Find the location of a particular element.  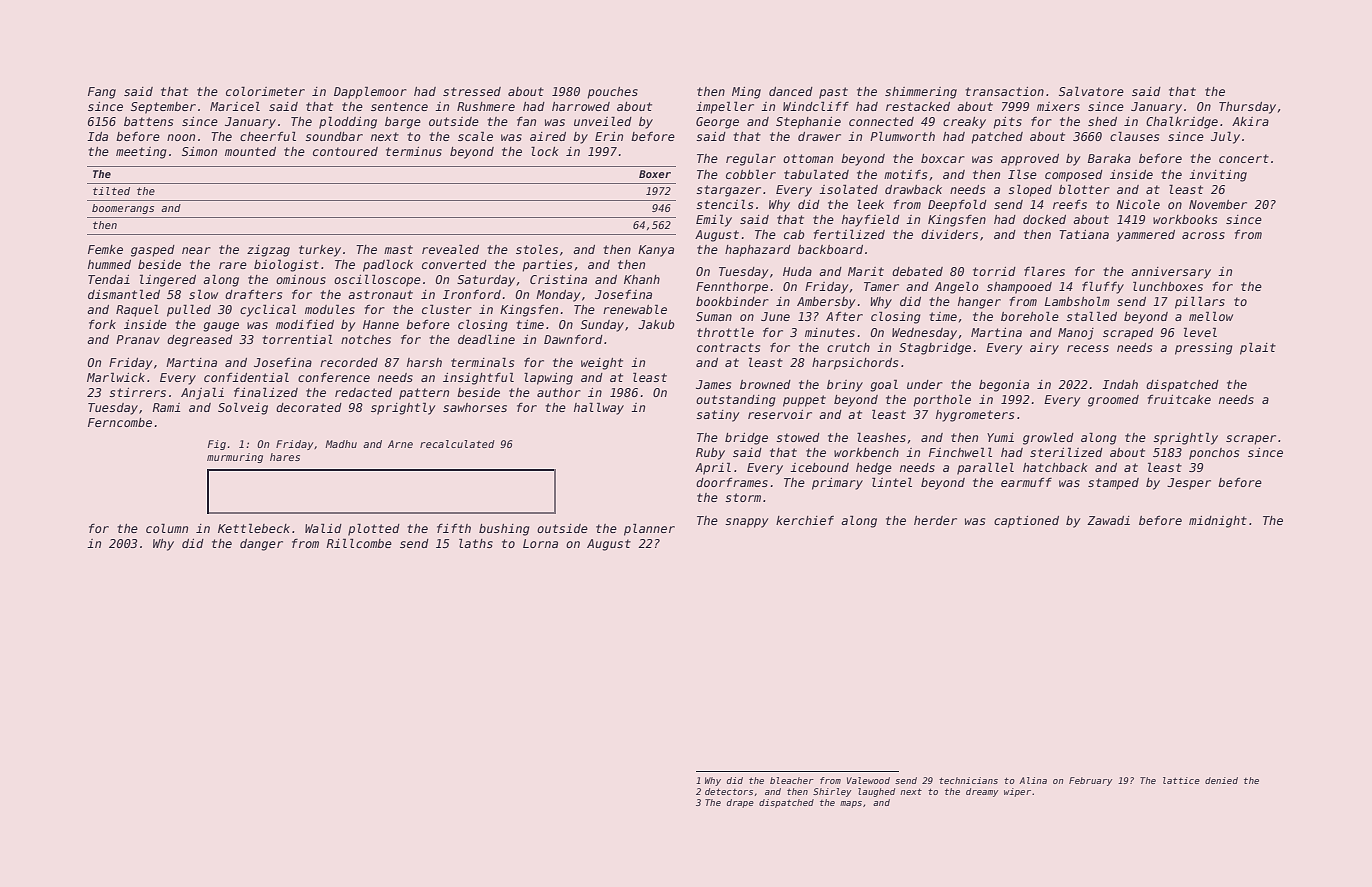

danger is located at coordinates (261, 545).
